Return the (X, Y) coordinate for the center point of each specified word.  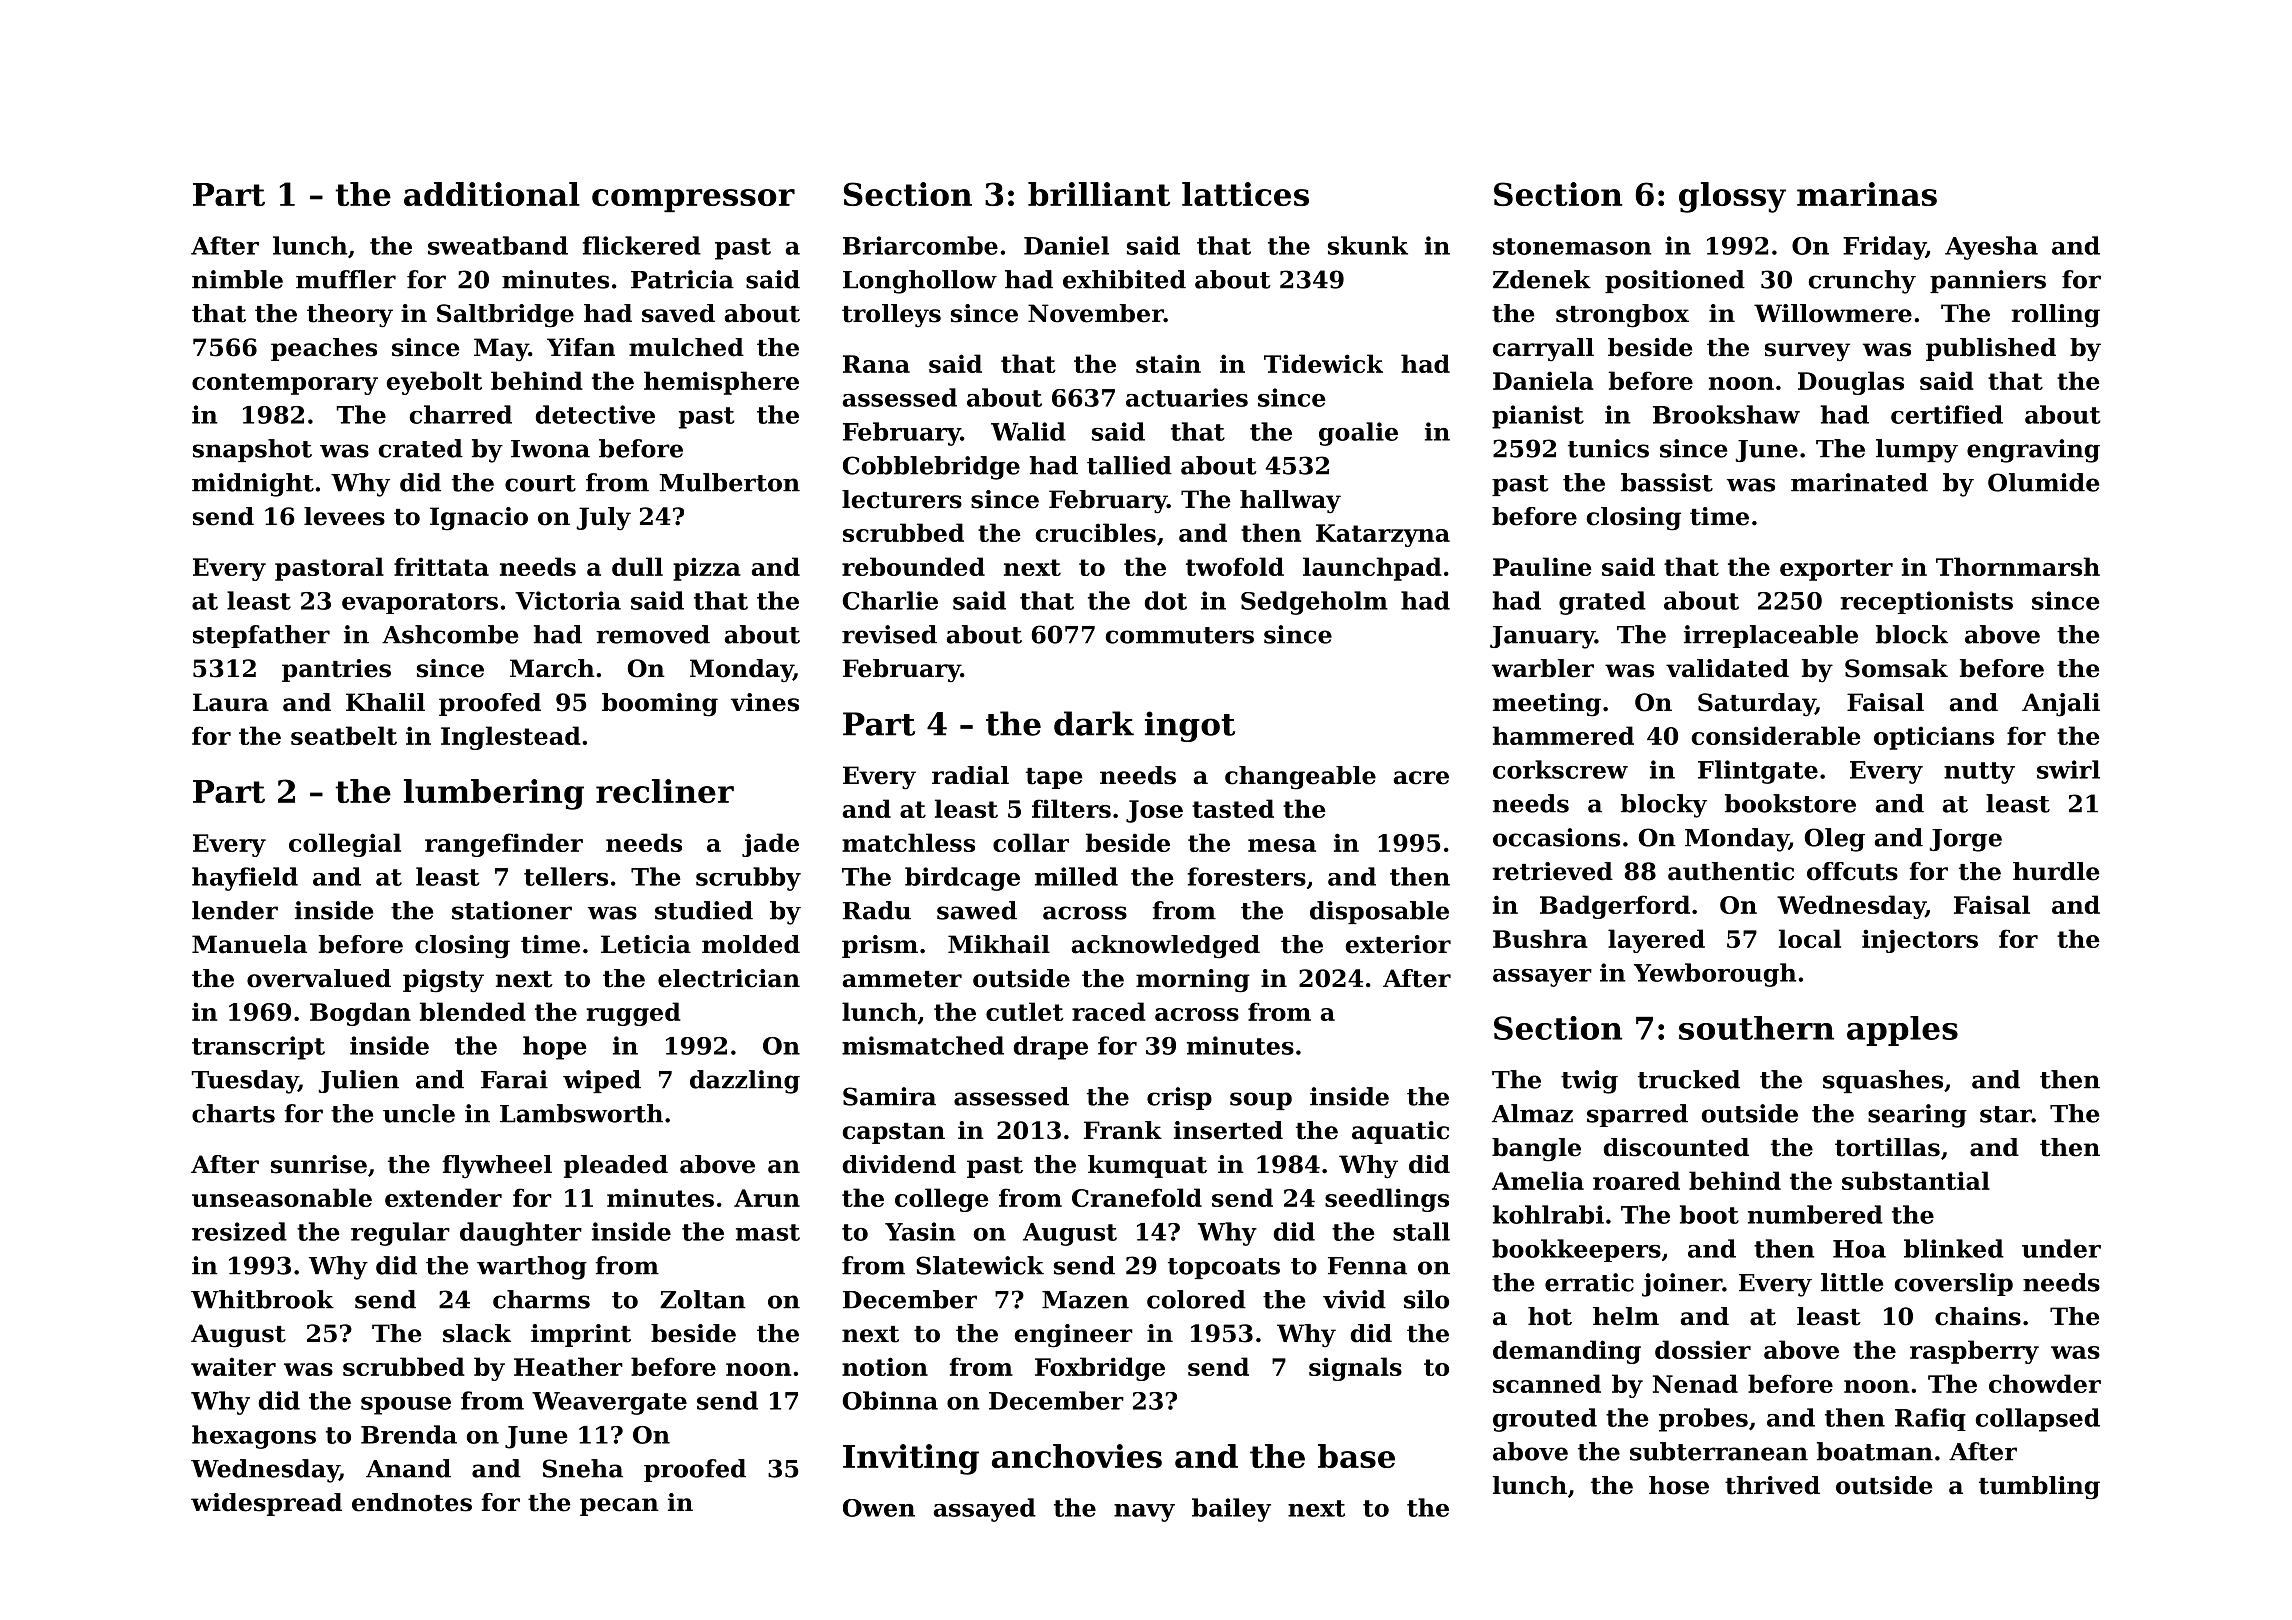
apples (1902, 1031)
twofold (1235, 566)
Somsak (1896, 668)
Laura (231, 702)
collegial (345, 845)
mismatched (923, 1045)
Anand (408, 1468)
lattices (1245, 194)
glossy (1732, 197)
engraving (2033, 451)
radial (970, 775)
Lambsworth (581, 1113)
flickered (642, 245)
